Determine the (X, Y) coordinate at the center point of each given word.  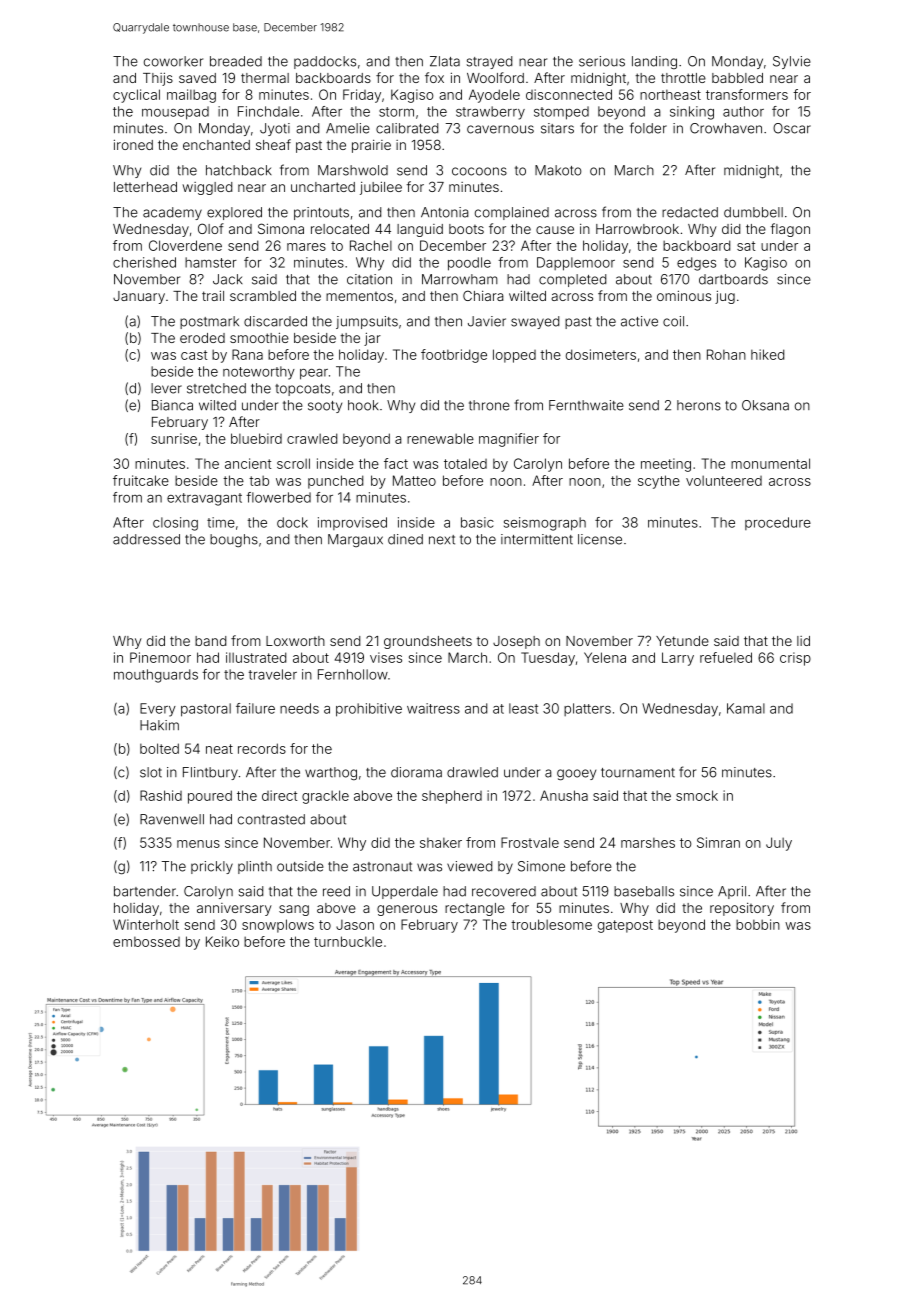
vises (386, 657)
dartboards (733, 279)
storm (396, 112)
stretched (216, 388)
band (210, 641)
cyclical (136, 96)
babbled (737, 78)
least (523, 708)
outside (300, 866)
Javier (487, 321)
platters (587, 709)
